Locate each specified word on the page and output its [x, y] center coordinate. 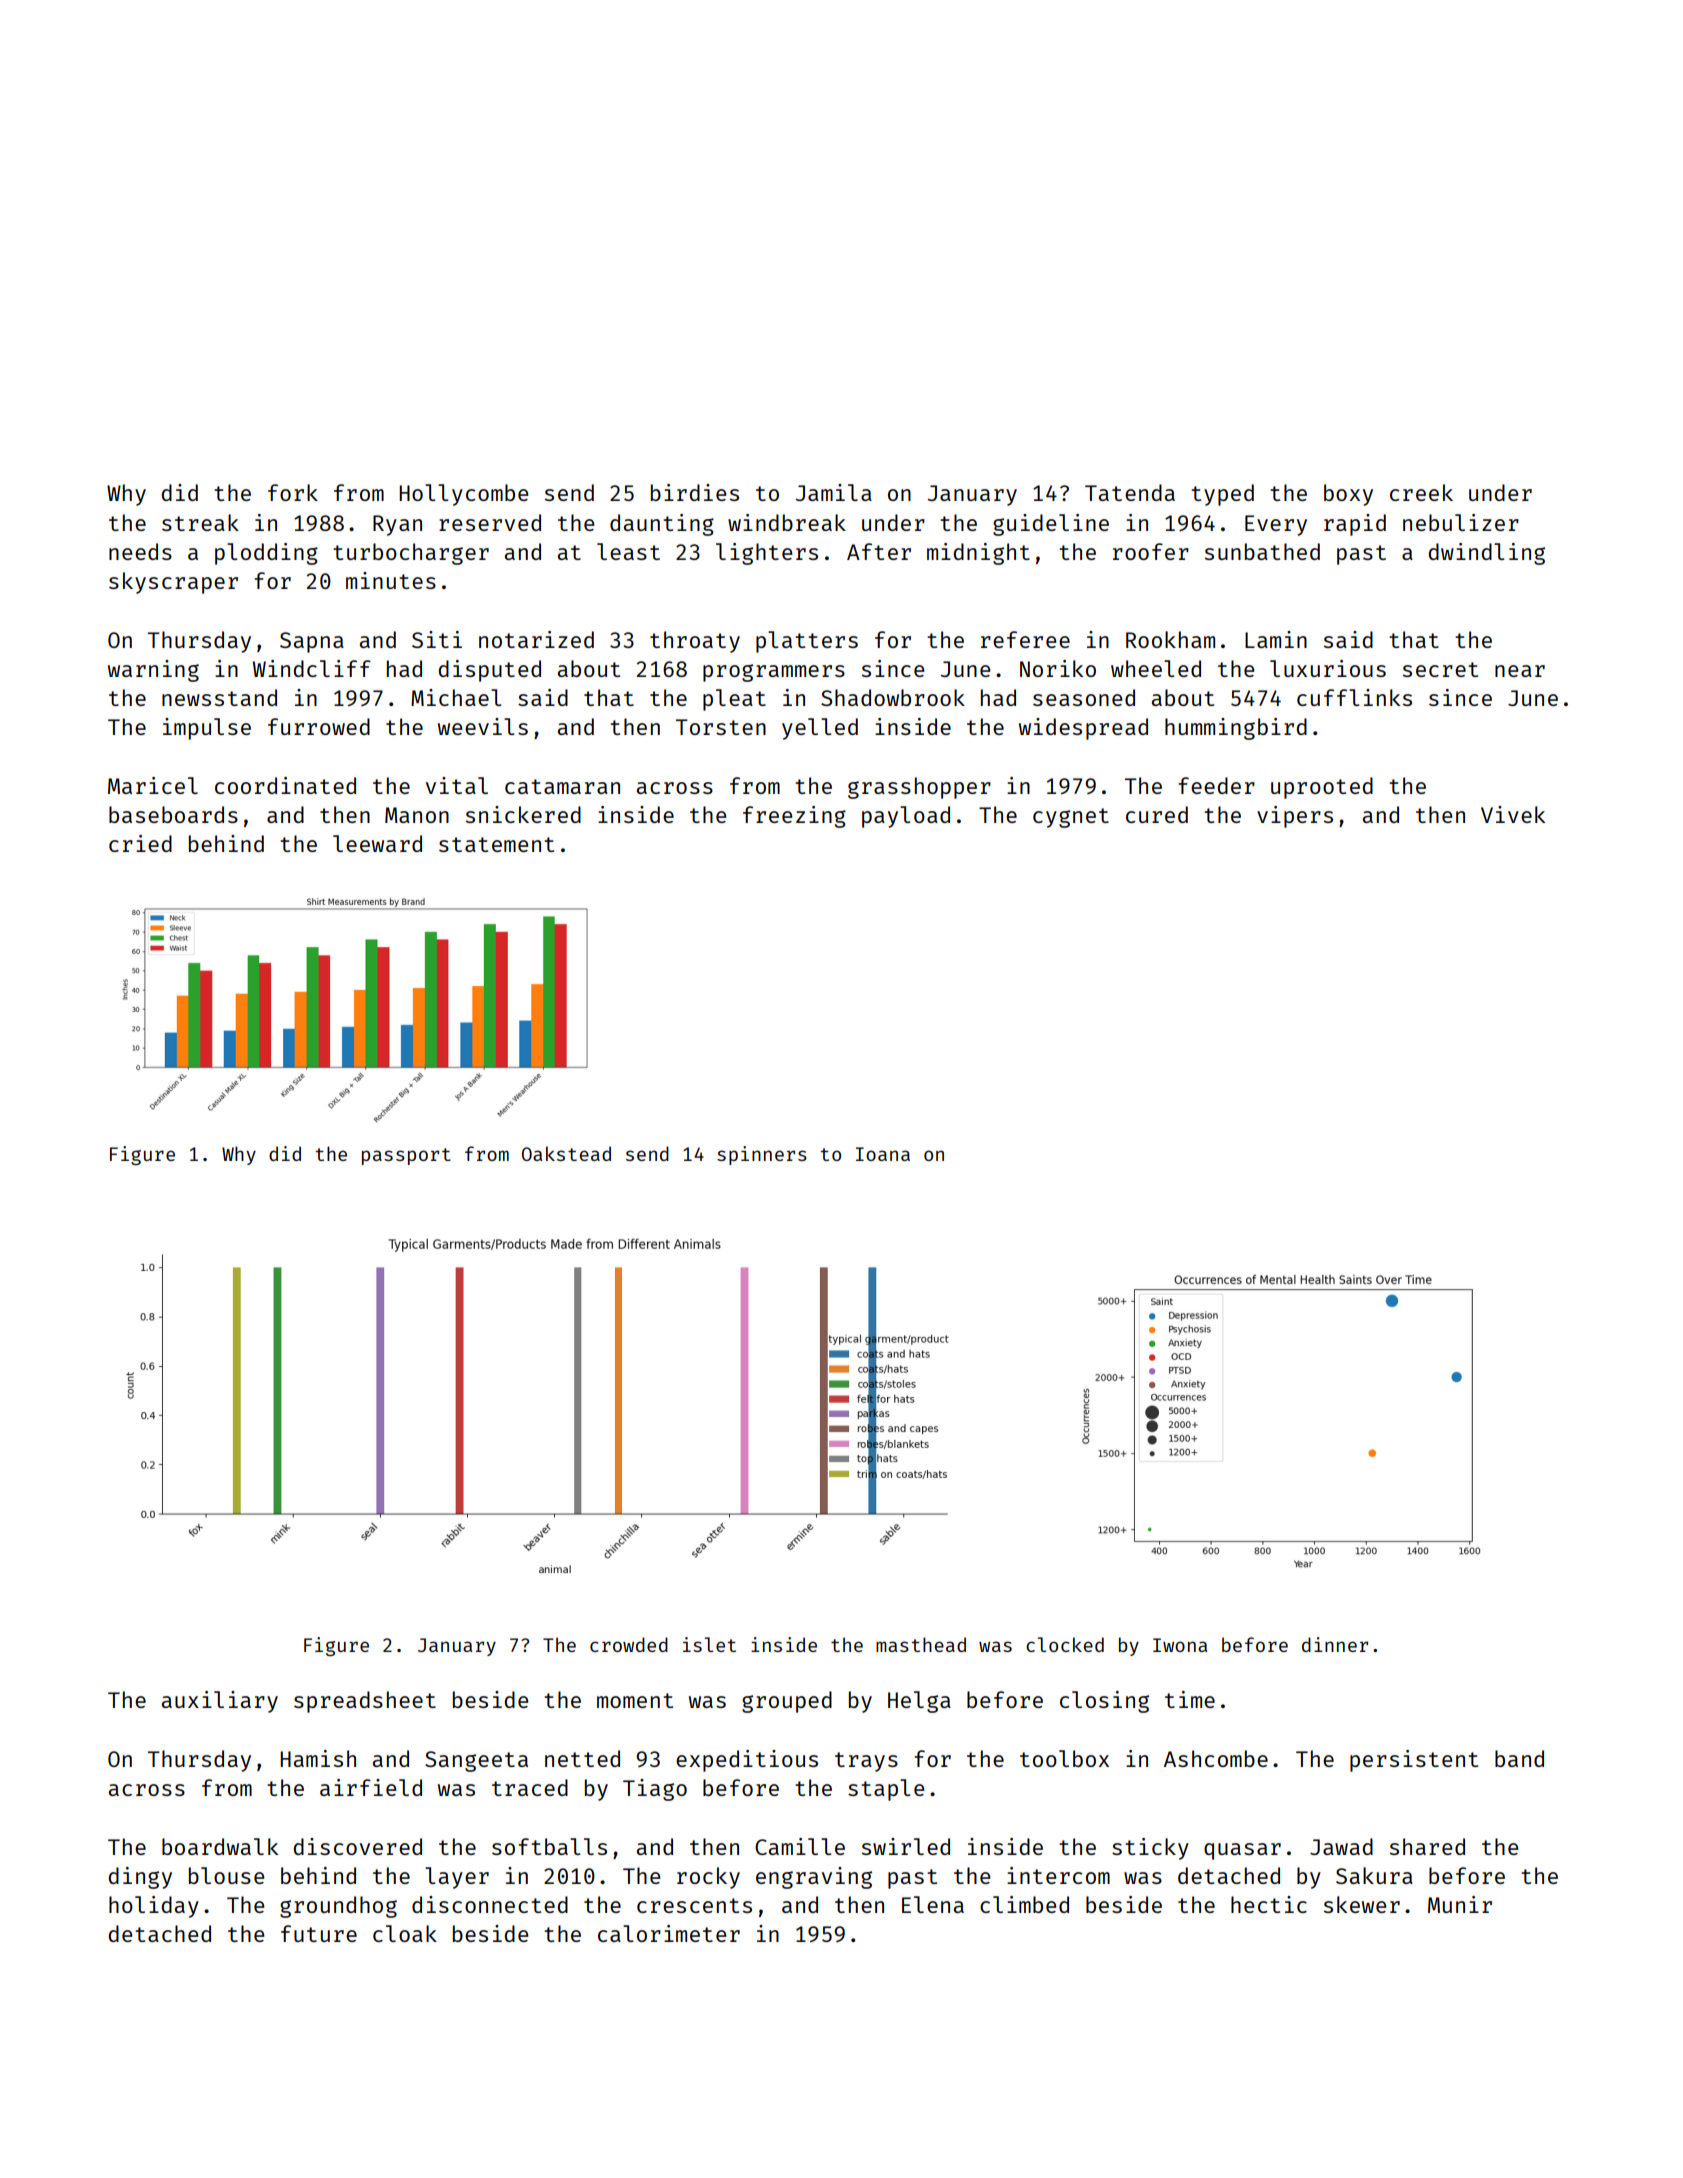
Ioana [883, 1154]
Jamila [834, 492]
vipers [1295, 817]
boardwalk [220, 1846]
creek [1421, 492]
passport [406, 1156]
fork [293, 492]
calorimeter [669, 1933]
